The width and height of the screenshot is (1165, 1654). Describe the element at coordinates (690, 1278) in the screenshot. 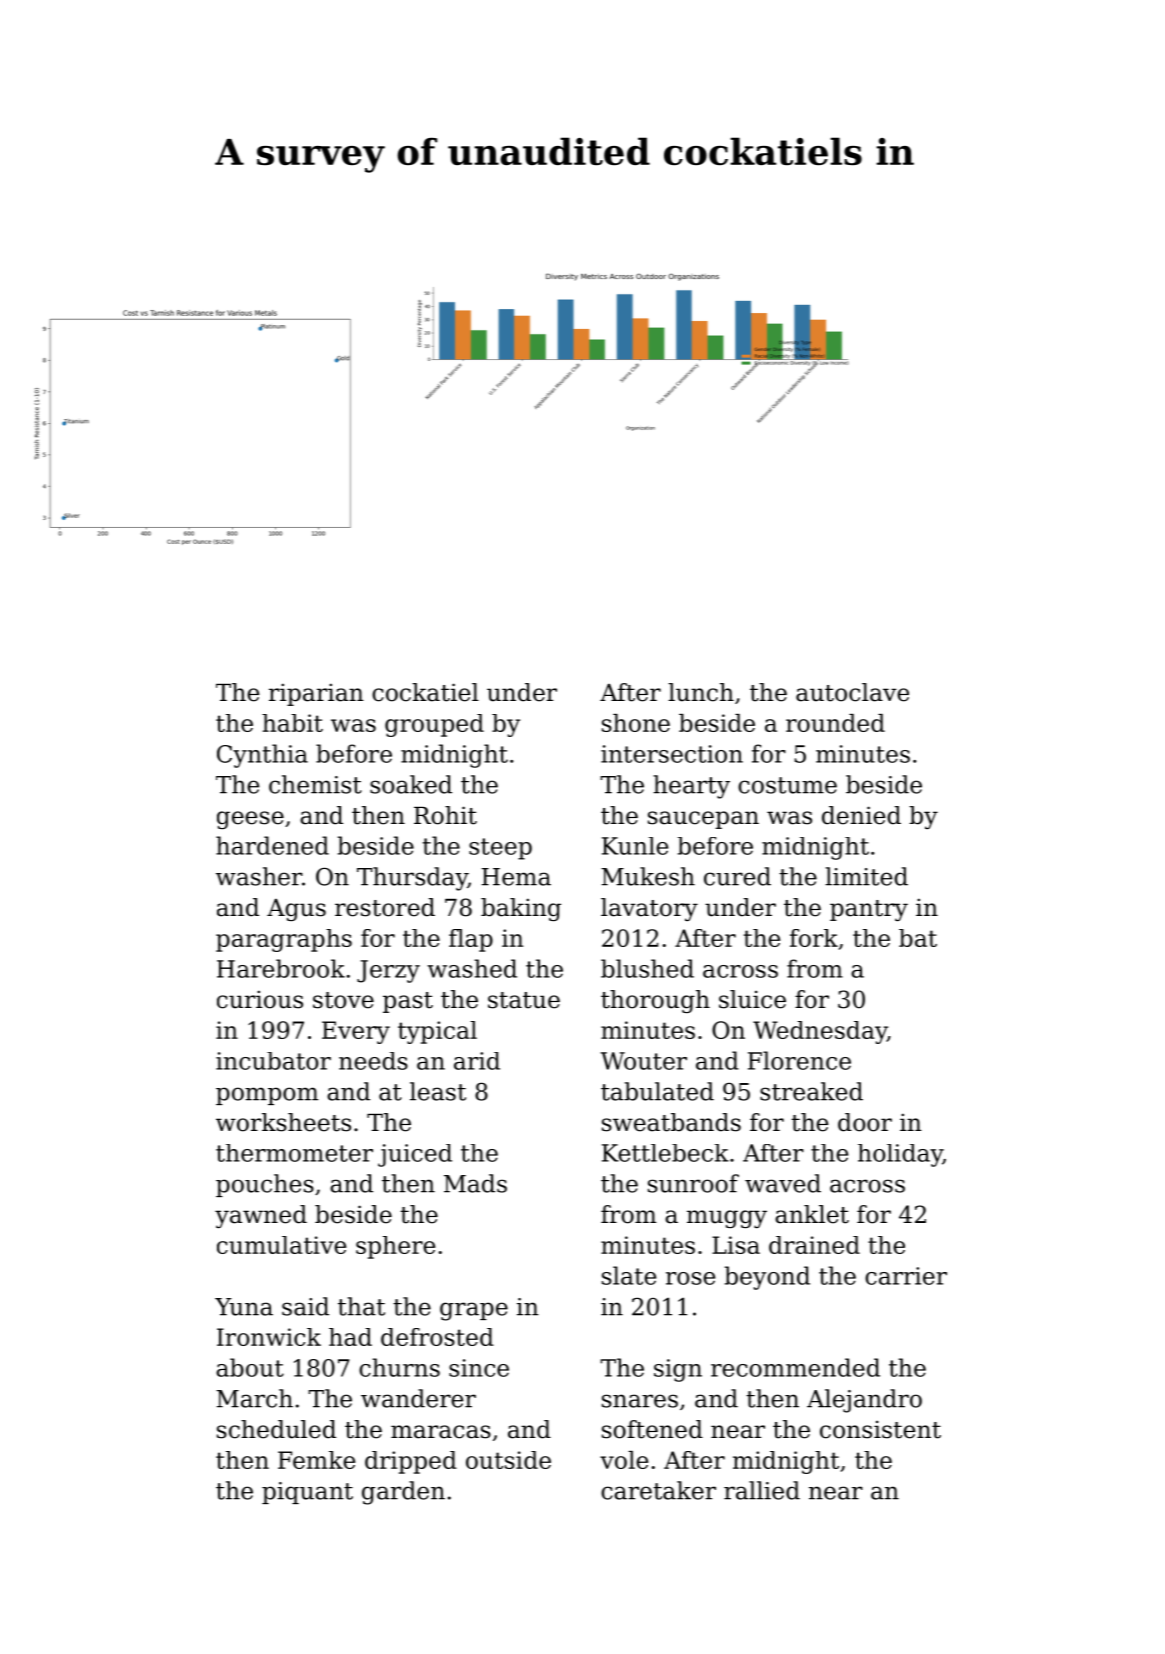

I see `rose` at that location.
